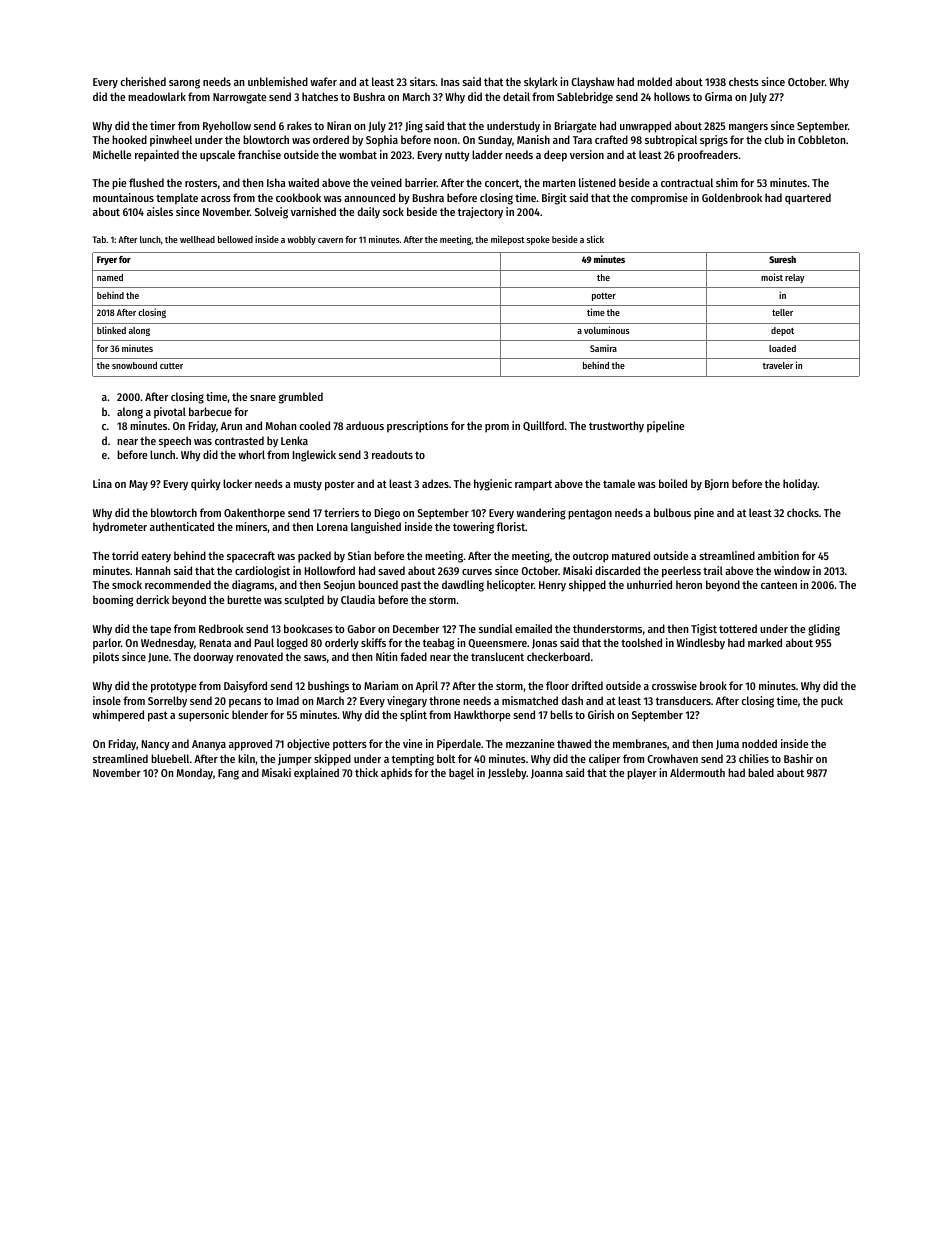  What do you see at coordinates (435, 483) in the page?
I see `adzes` at bounding box center [435, 483].
